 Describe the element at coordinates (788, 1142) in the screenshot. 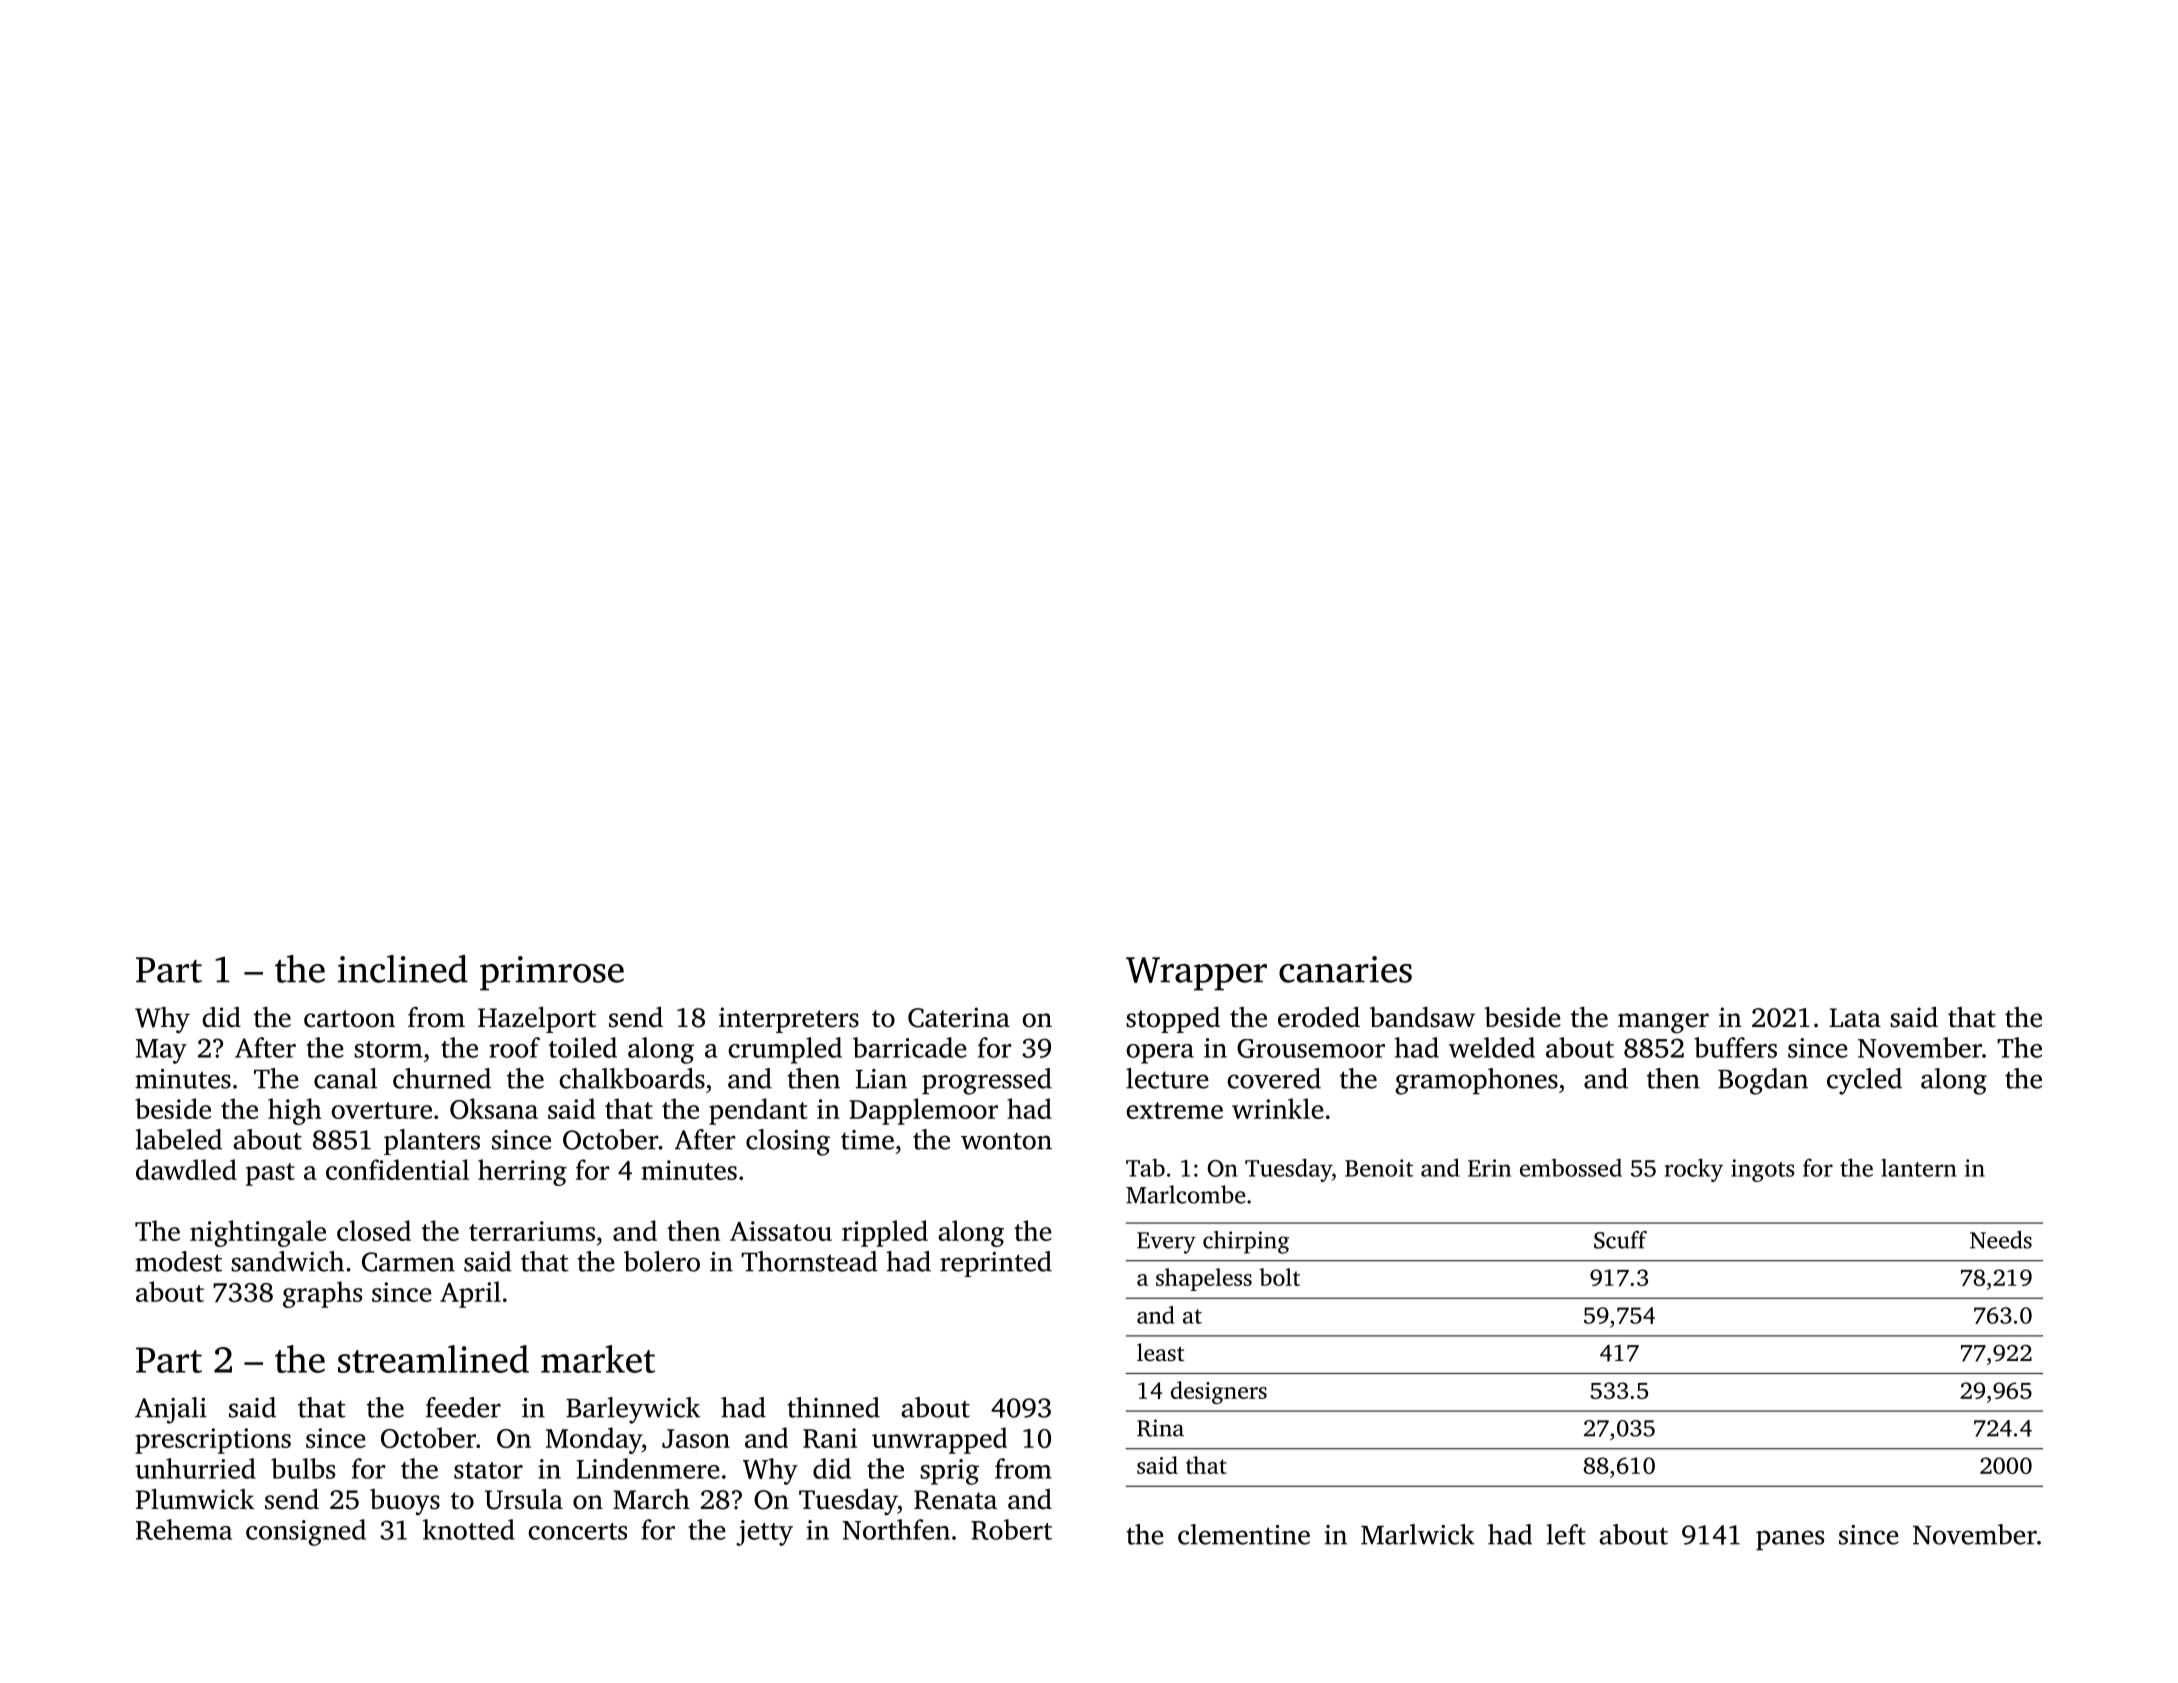

I see `closing` at that location.
